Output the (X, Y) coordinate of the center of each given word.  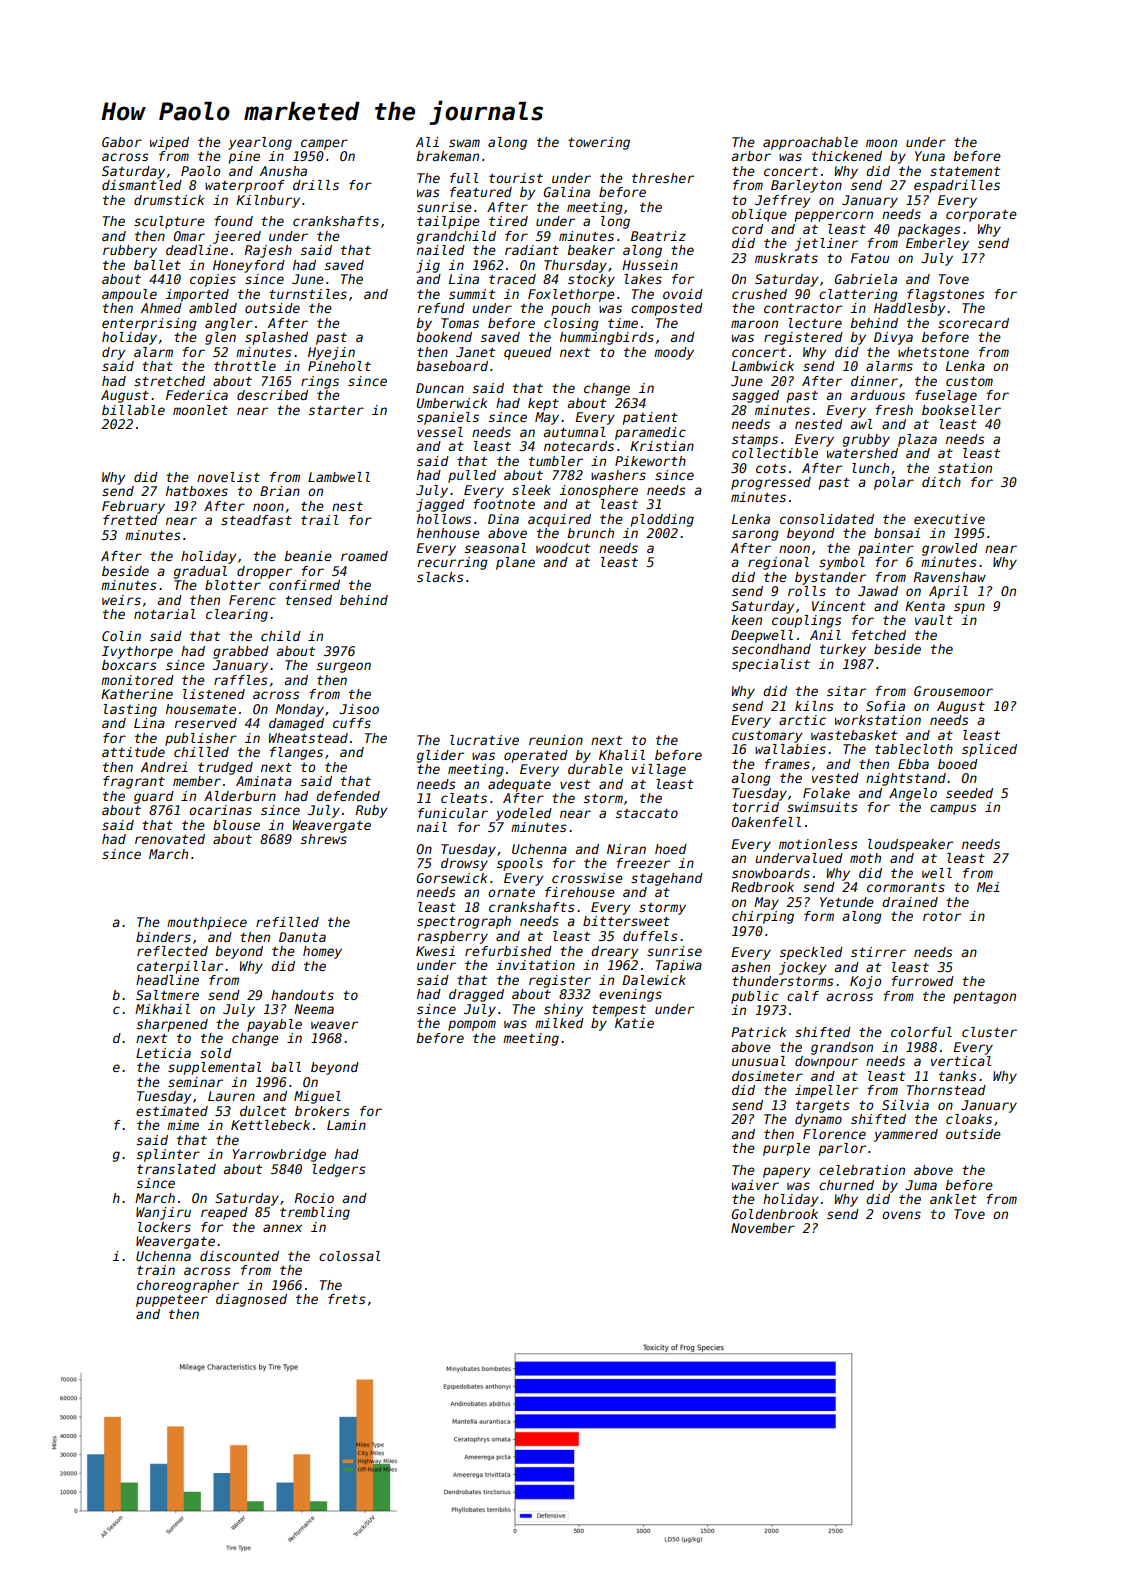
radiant (532, 250)
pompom (472, 1025)
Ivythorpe (137, 652)
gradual (200, 572)
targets (823, 1107)
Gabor (122, 142)
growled (950, 549)
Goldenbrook (775, 1214)
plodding (662, 520)
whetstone (933, 352)
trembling (315, 1213)
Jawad (878, 591)
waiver (755, 1185)
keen (747, 620)
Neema (314, 1009)
